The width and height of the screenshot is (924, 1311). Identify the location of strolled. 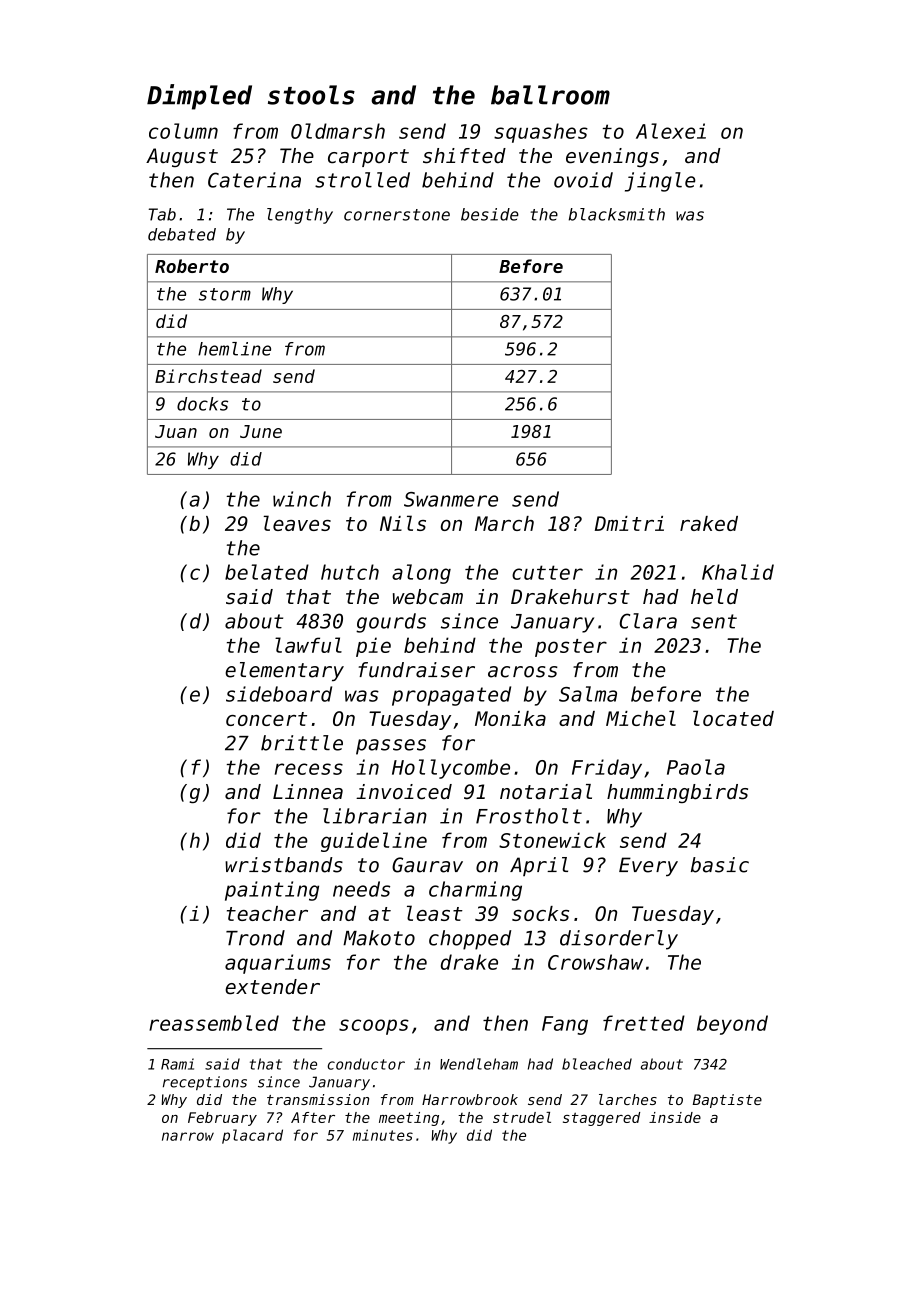
(362, 180).
